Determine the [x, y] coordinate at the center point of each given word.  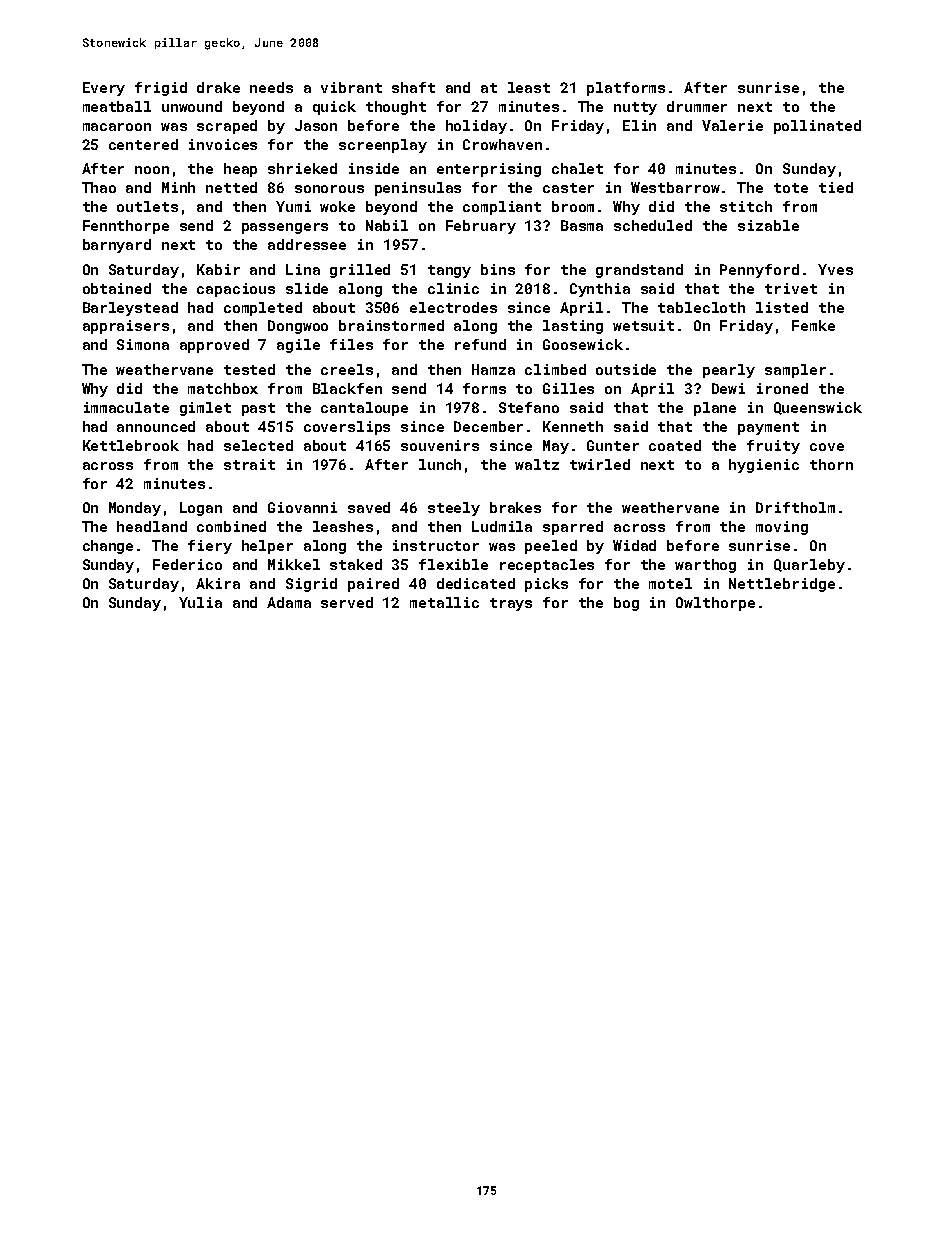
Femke [813, 325]
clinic [453, 288]
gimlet [205, 409]
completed [263, 309]
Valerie [732, 125]
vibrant [351, 87]
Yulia [200, 602]
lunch [440, 464]
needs [271, 87]
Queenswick [818, 408]
